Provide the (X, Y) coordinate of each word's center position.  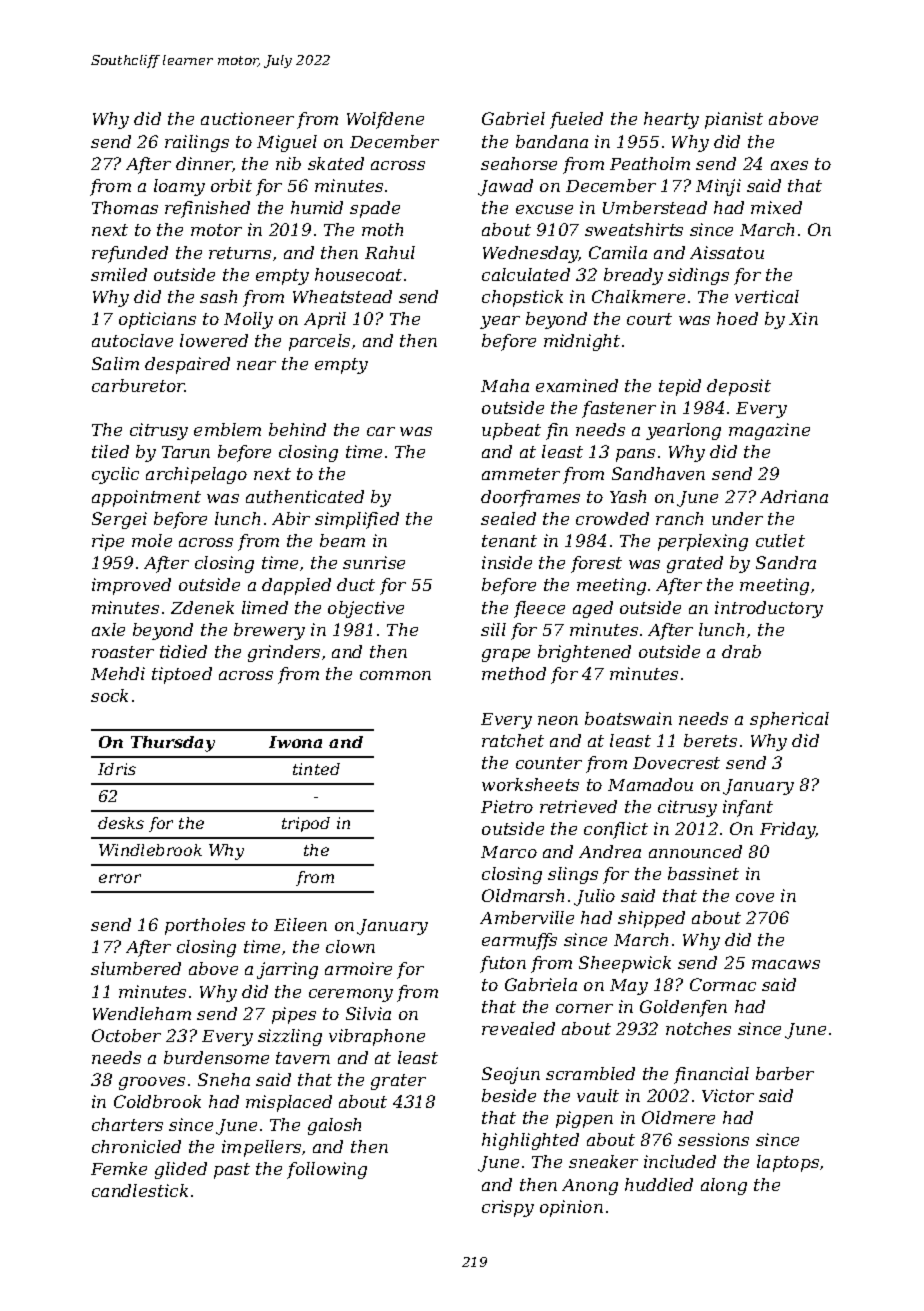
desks (121, 823)
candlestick (140, 1190)
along (724, 1186)
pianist (734, 120)
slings (573, 875)
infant (748, 808)
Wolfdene (385, 120)
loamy (179, 187)
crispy (508, 1208)
